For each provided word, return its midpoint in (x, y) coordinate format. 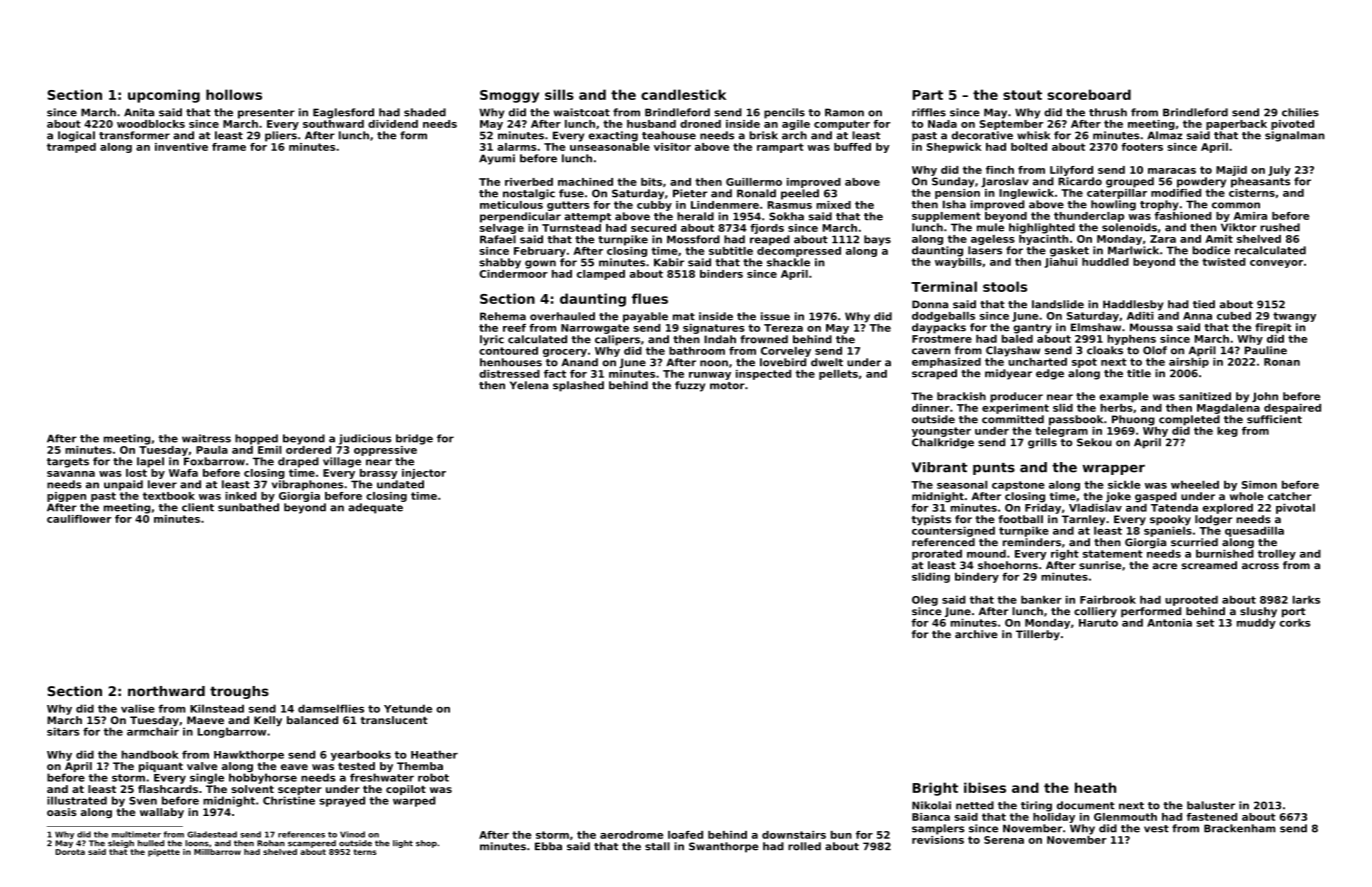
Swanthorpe (723, 847)
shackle (788, 262)
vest (1156, 829)
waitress (206, 438)
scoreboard (1089, 94)
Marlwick (1133, 250)
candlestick (683, 94)
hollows (234, 94)
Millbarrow (217, 852)
